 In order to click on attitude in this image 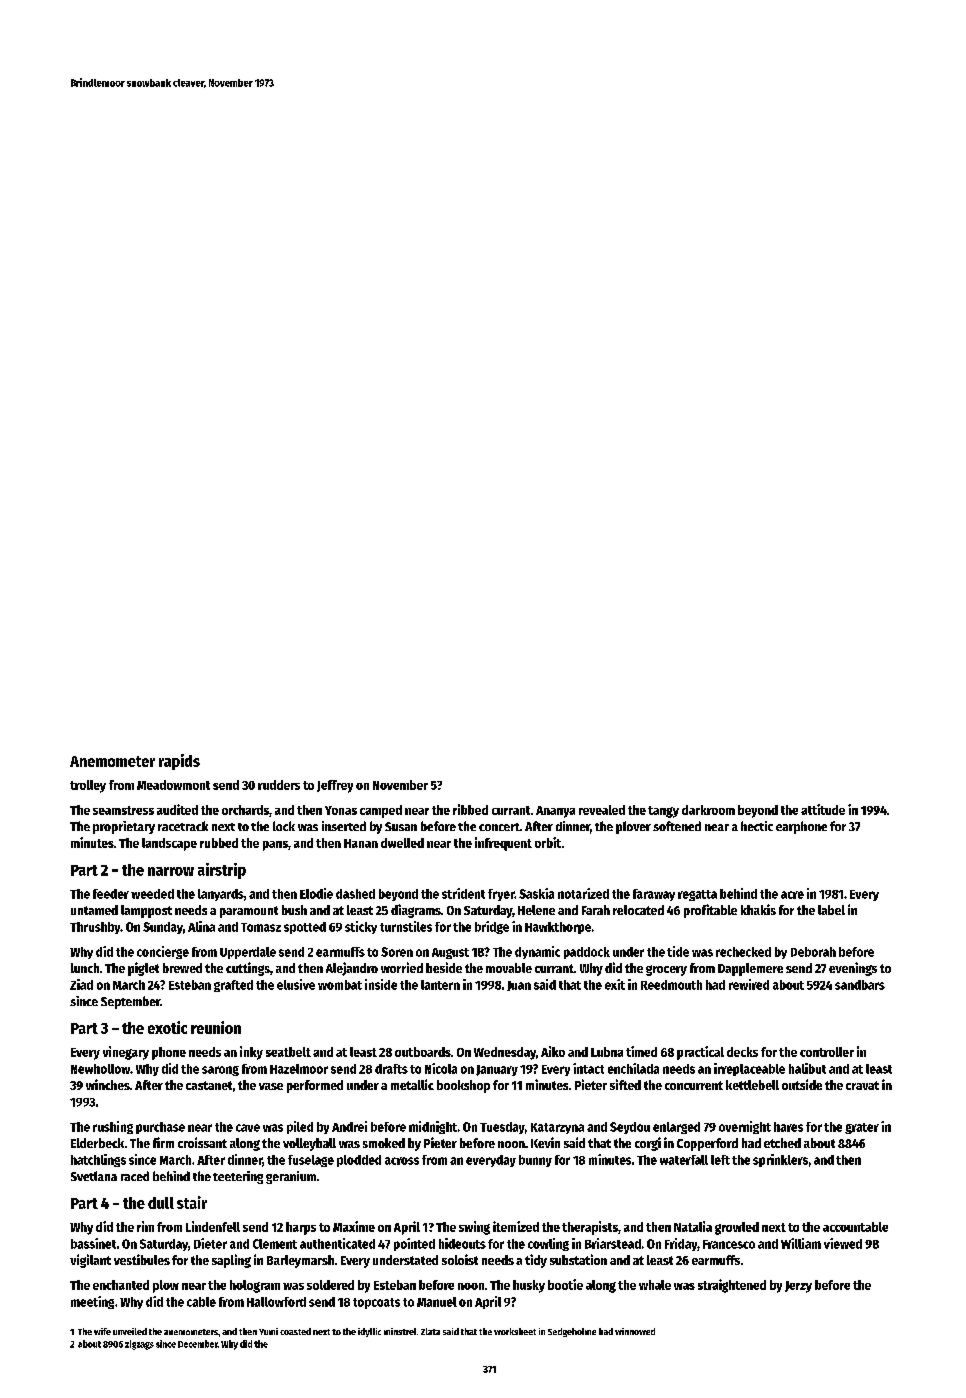, I will do `click(823, 809)`.
